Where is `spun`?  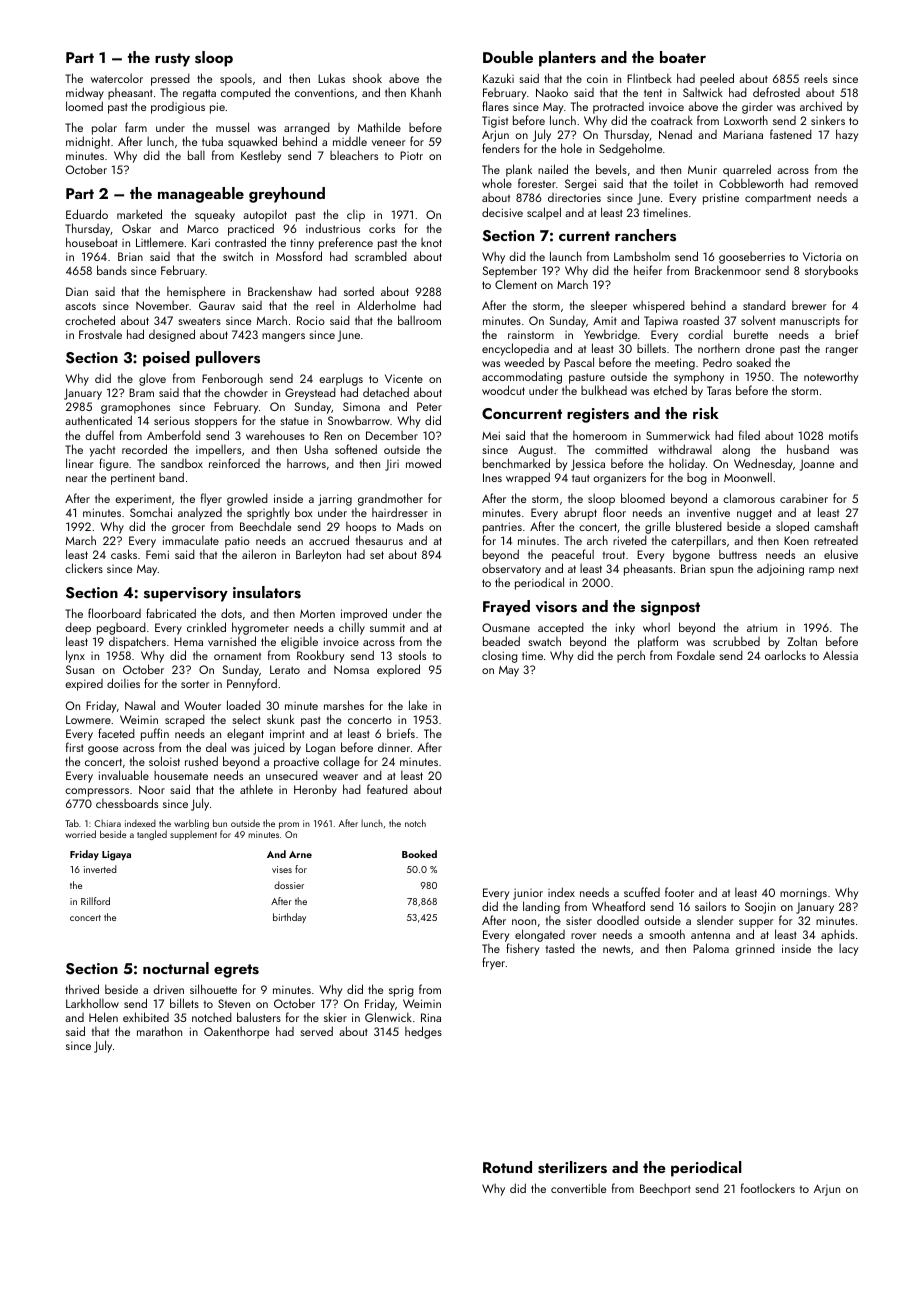 spun is located at coordinates (721, 571).
